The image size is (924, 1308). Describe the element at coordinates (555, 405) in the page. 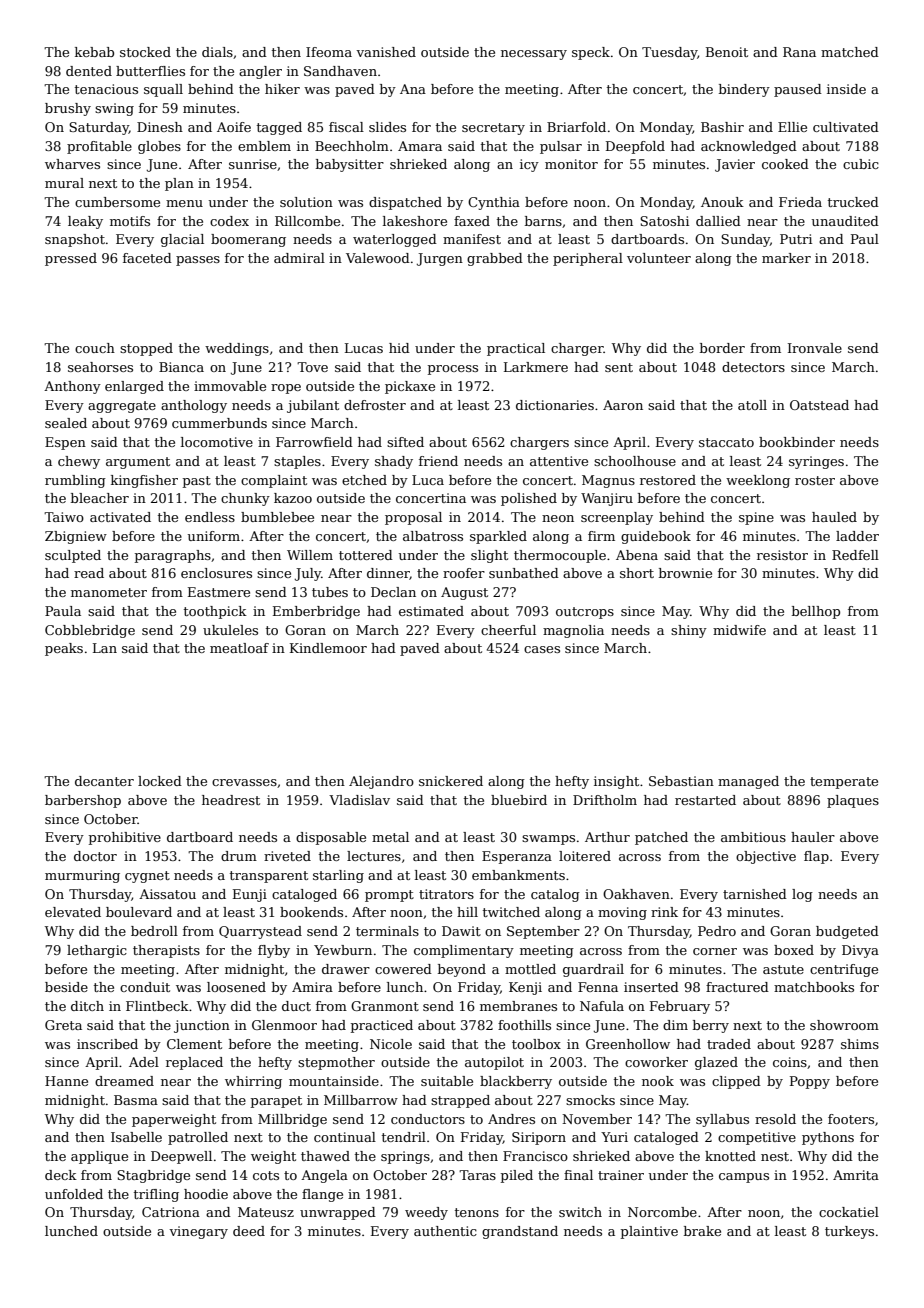

I see `dictionaries` at that location.
